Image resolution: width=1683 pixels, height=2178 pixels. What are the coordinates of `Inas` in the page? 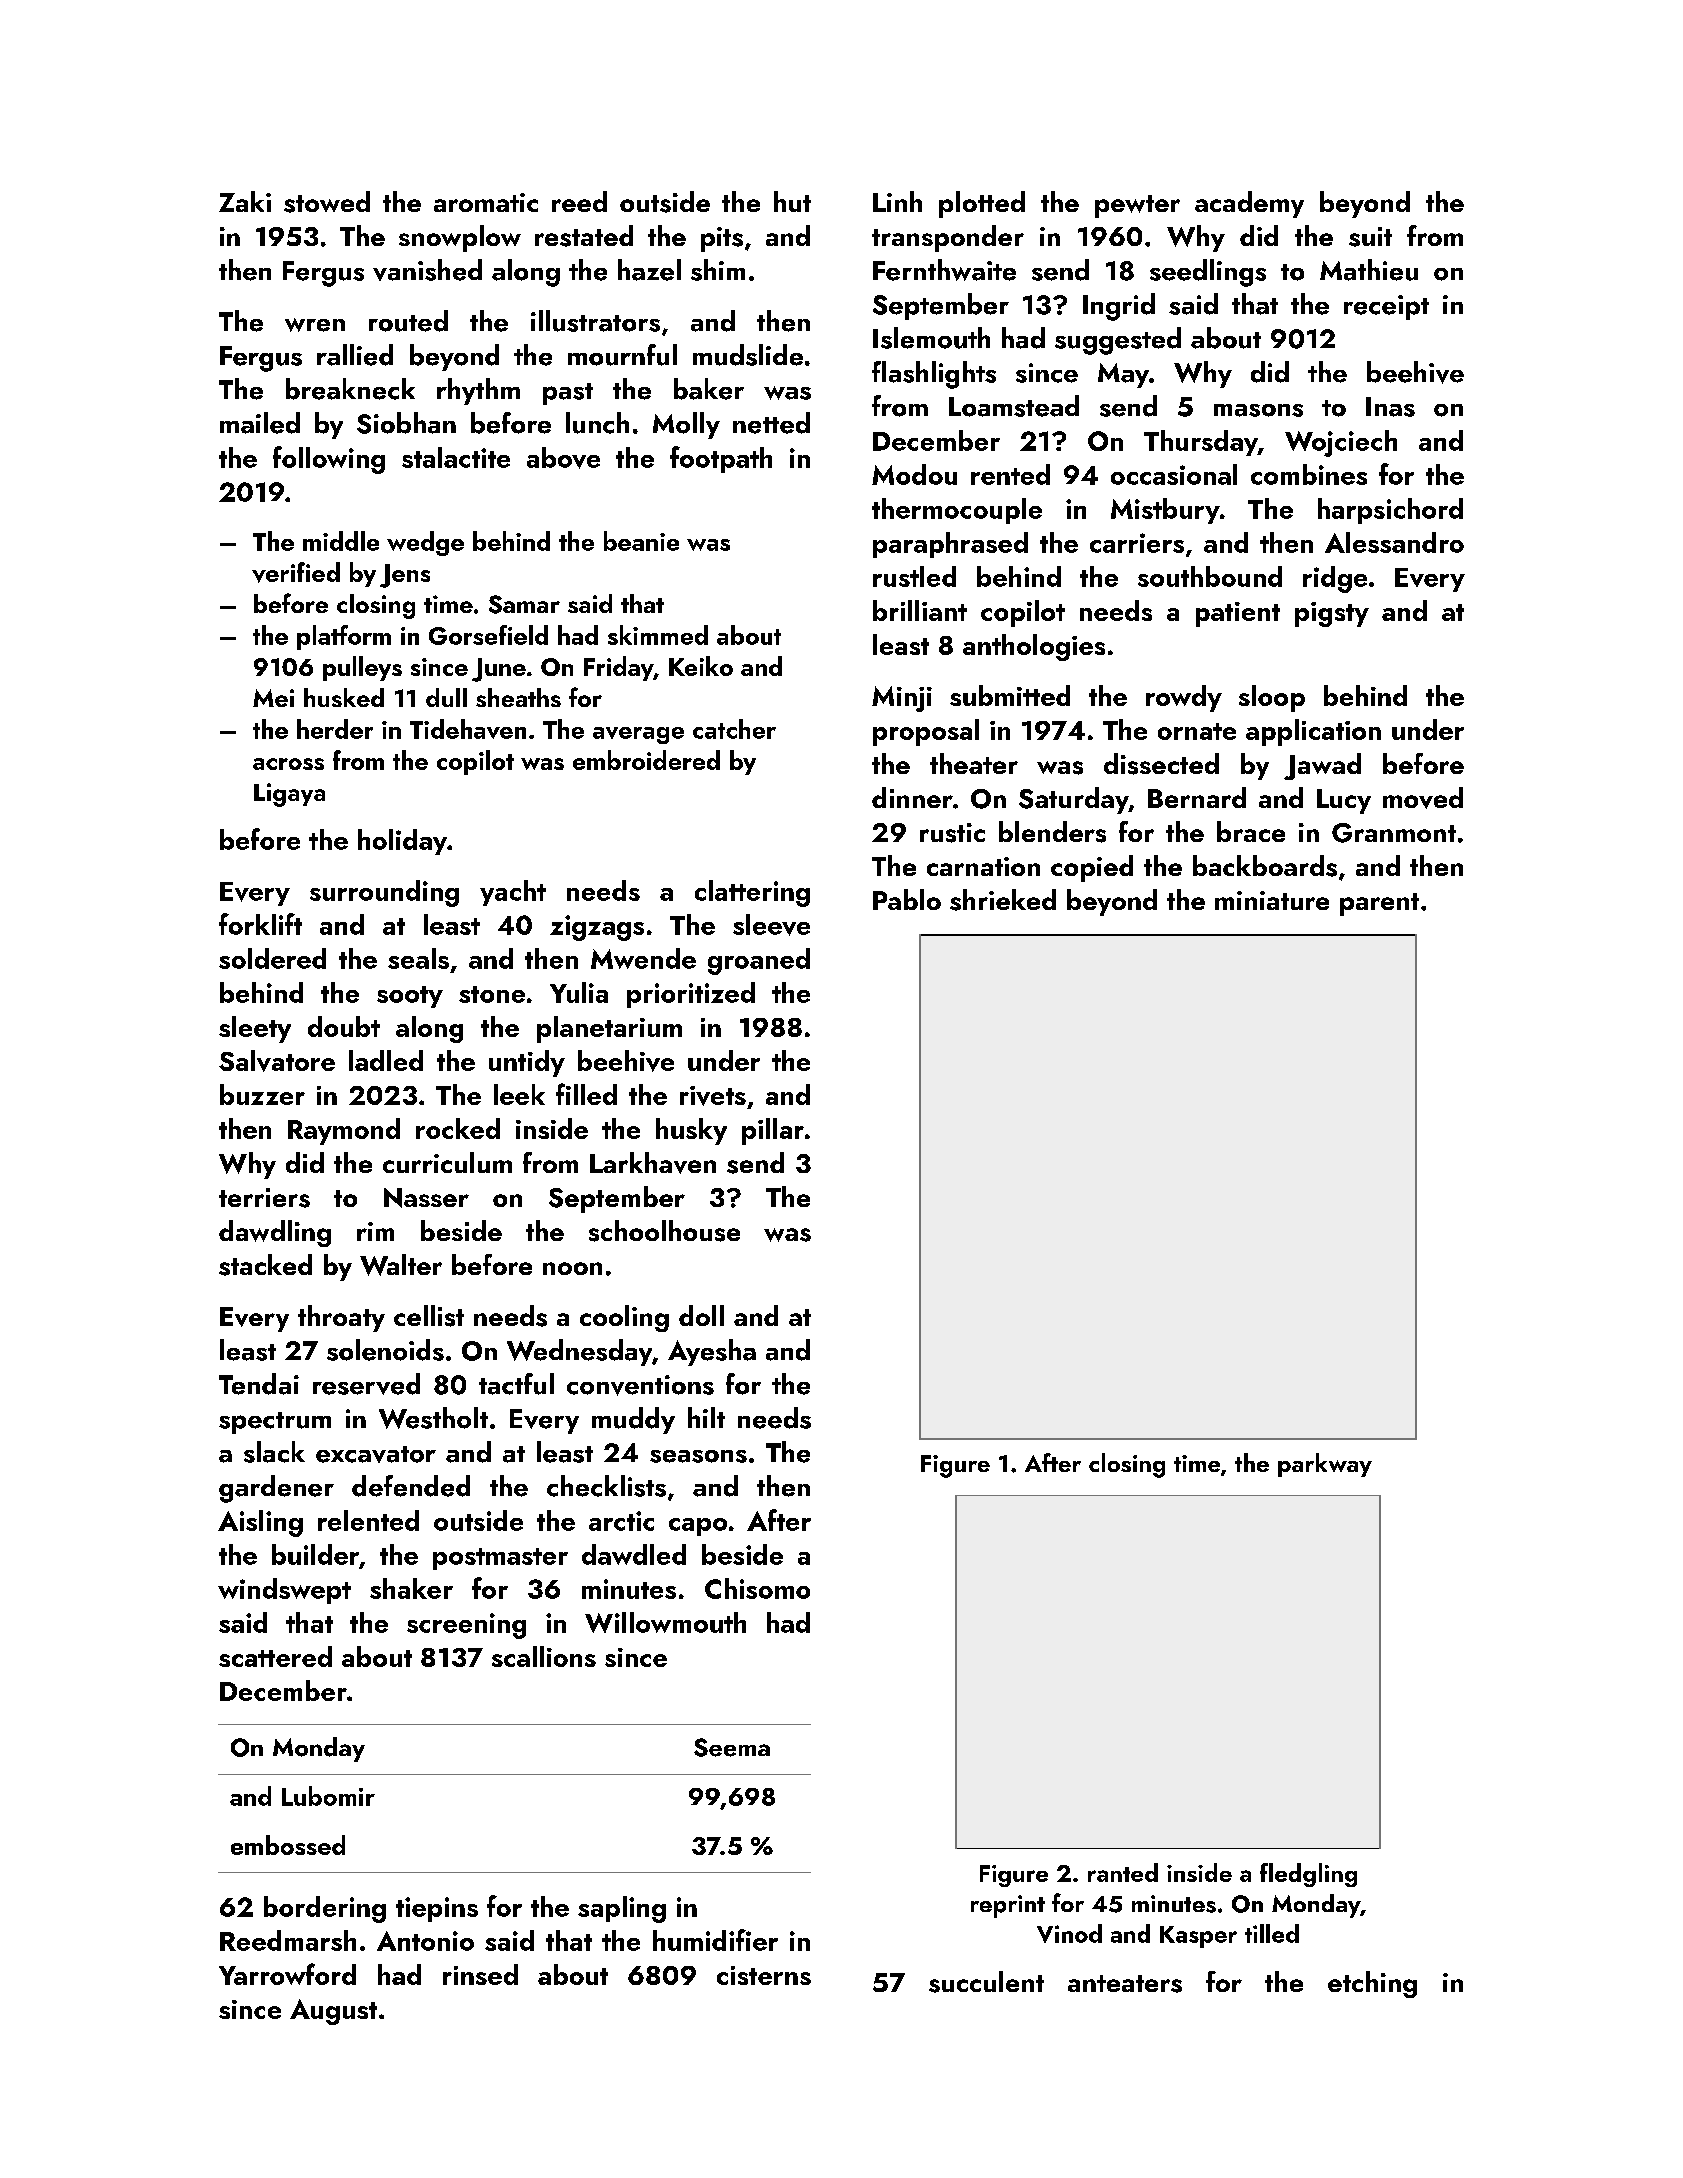 It's located at (1390, 407).
